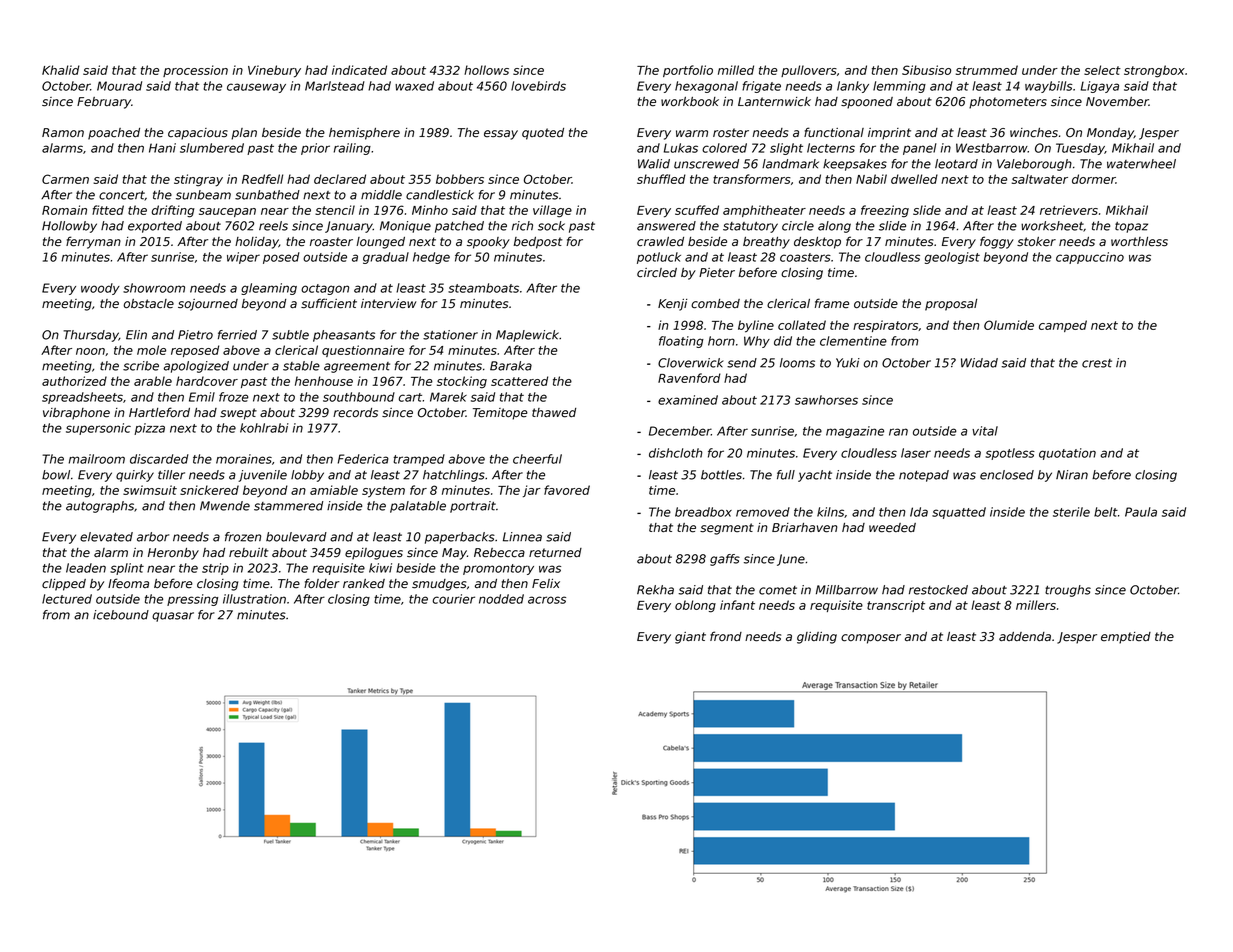  What do you see at coordinates (486, 70) in the screenshot?
I see `hollows` at bounding box center [486, 70].
